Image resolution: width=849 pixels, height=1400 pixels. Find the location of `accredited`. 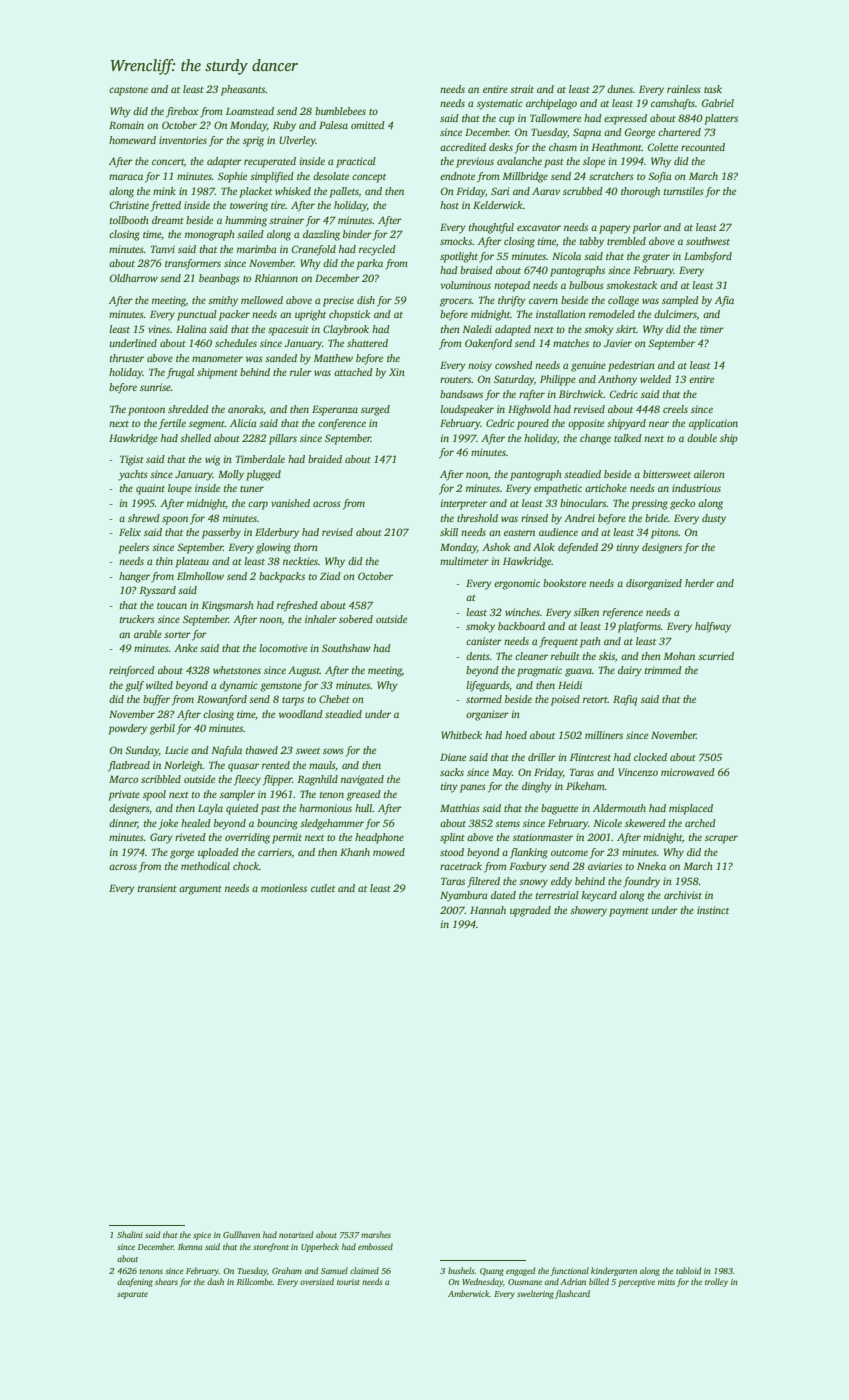

accredited is located at coordinates (463, 147).
